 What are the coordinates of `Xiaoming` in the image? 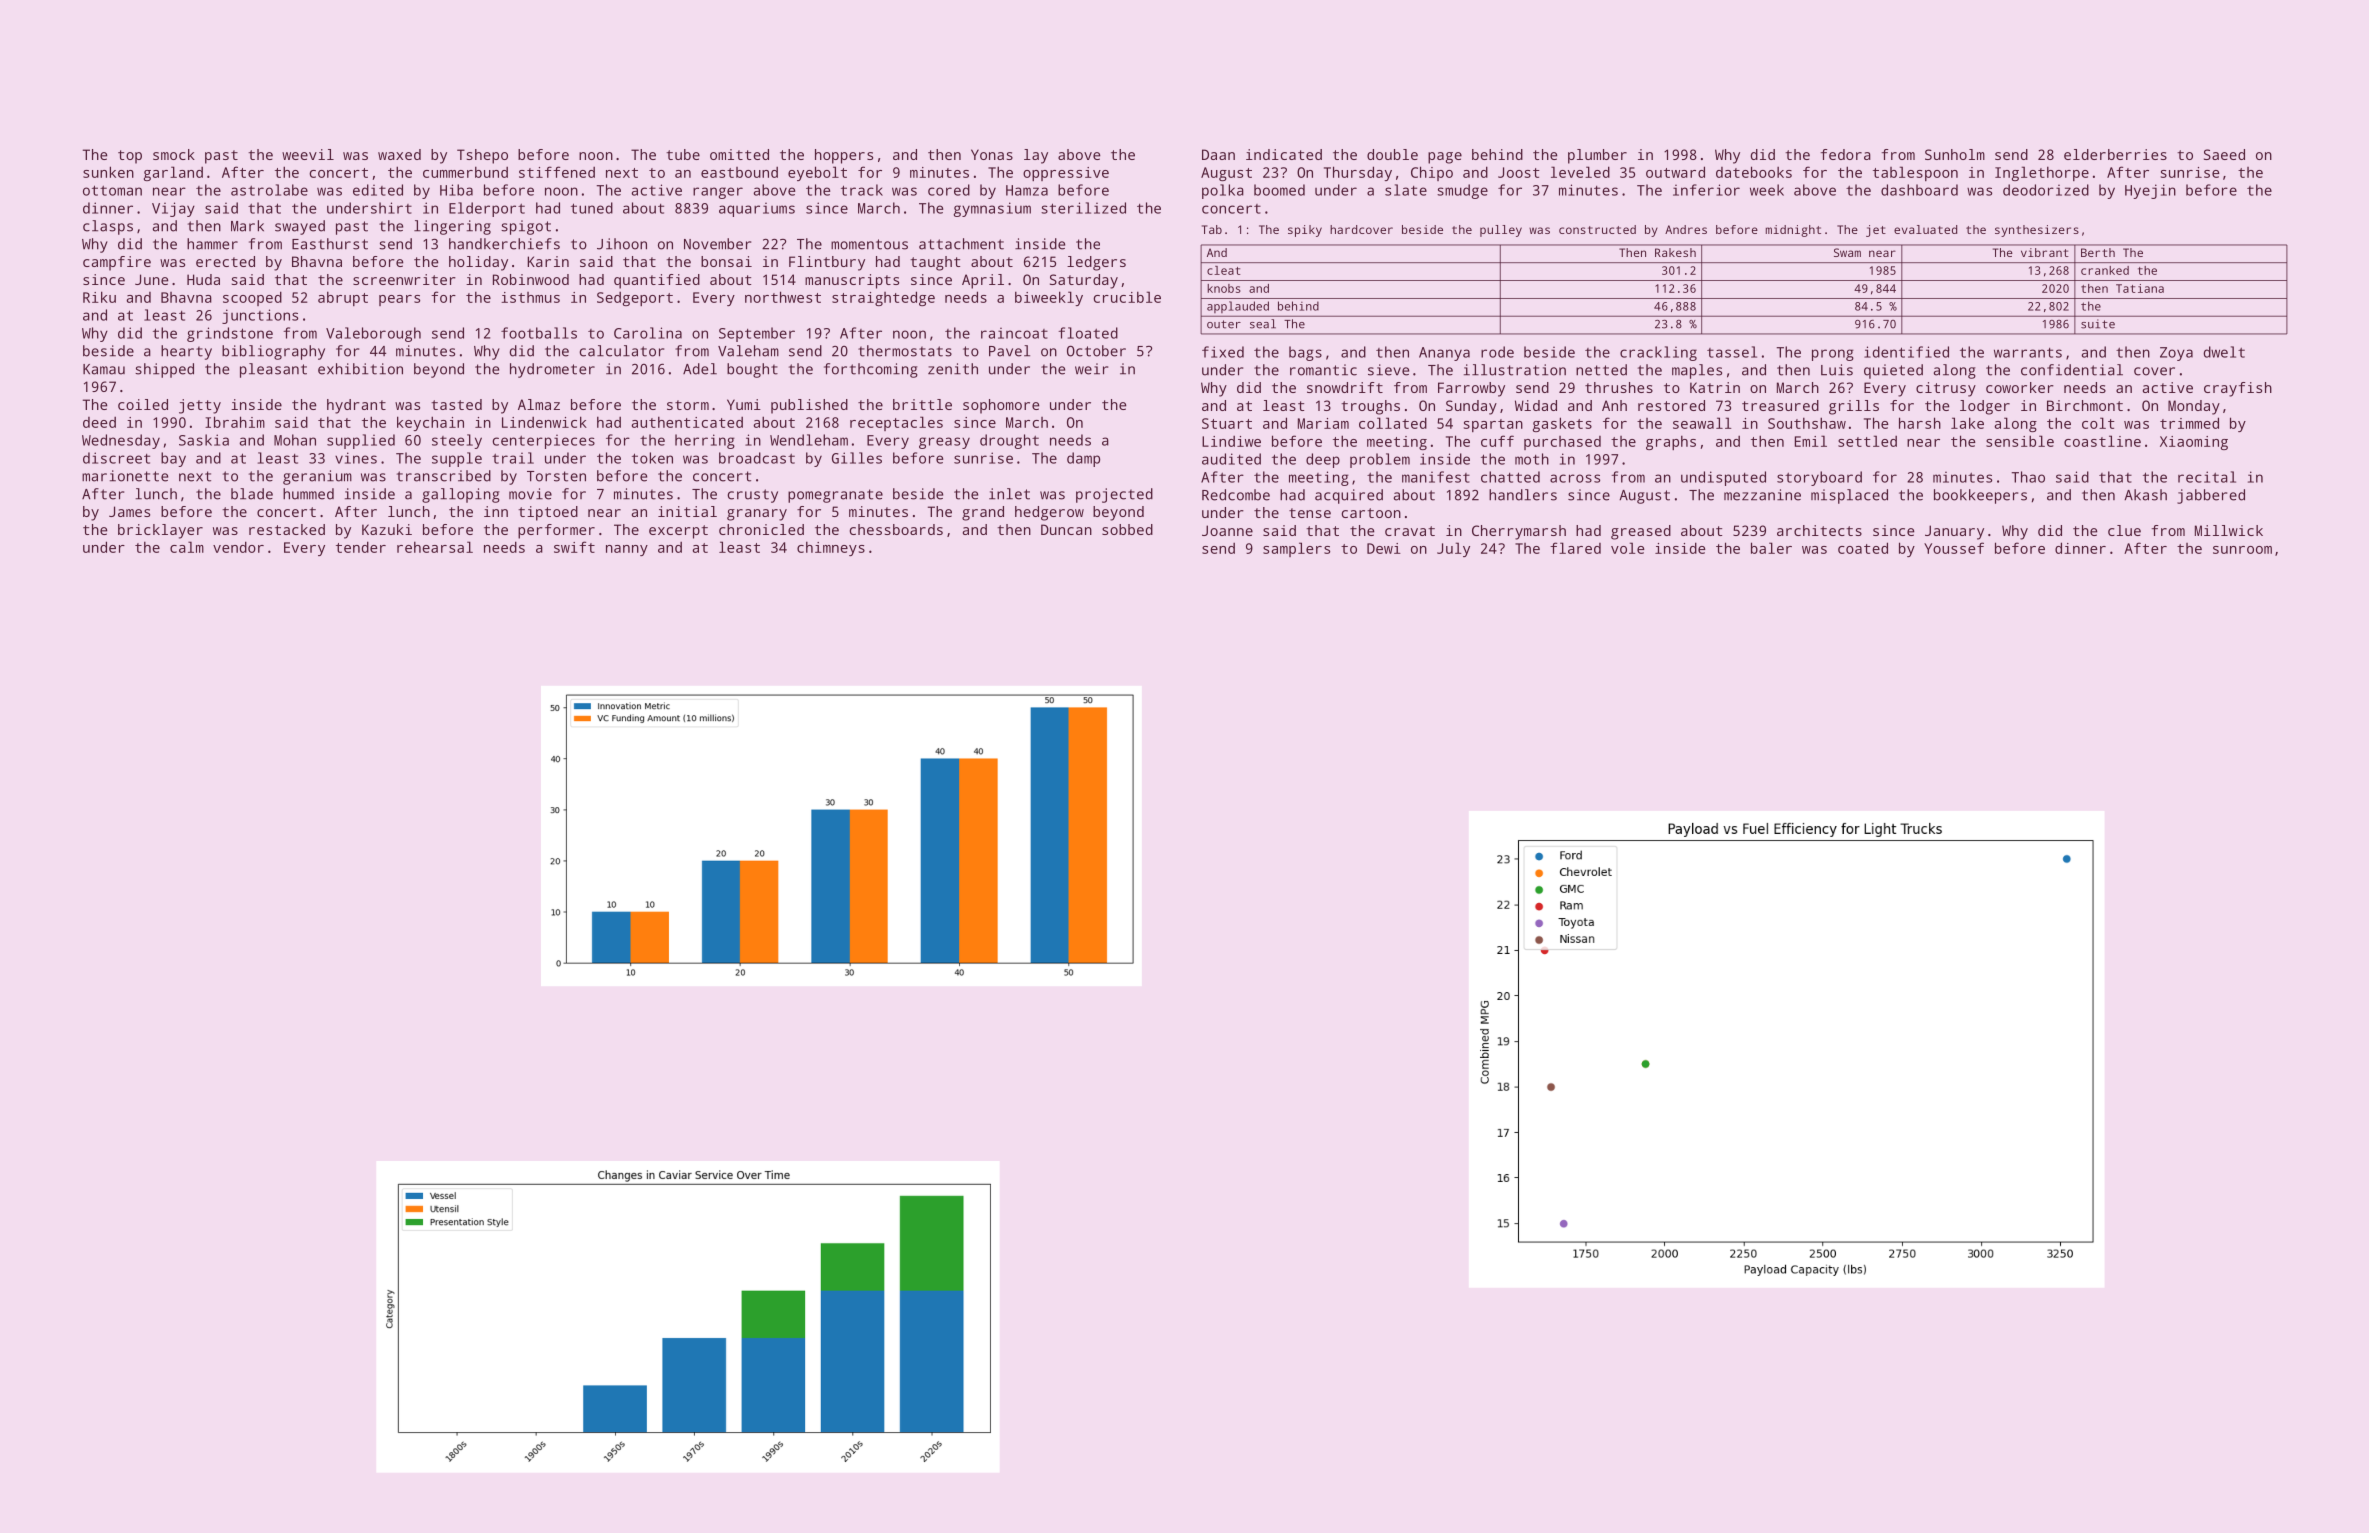 It's located at (2194, 443).
